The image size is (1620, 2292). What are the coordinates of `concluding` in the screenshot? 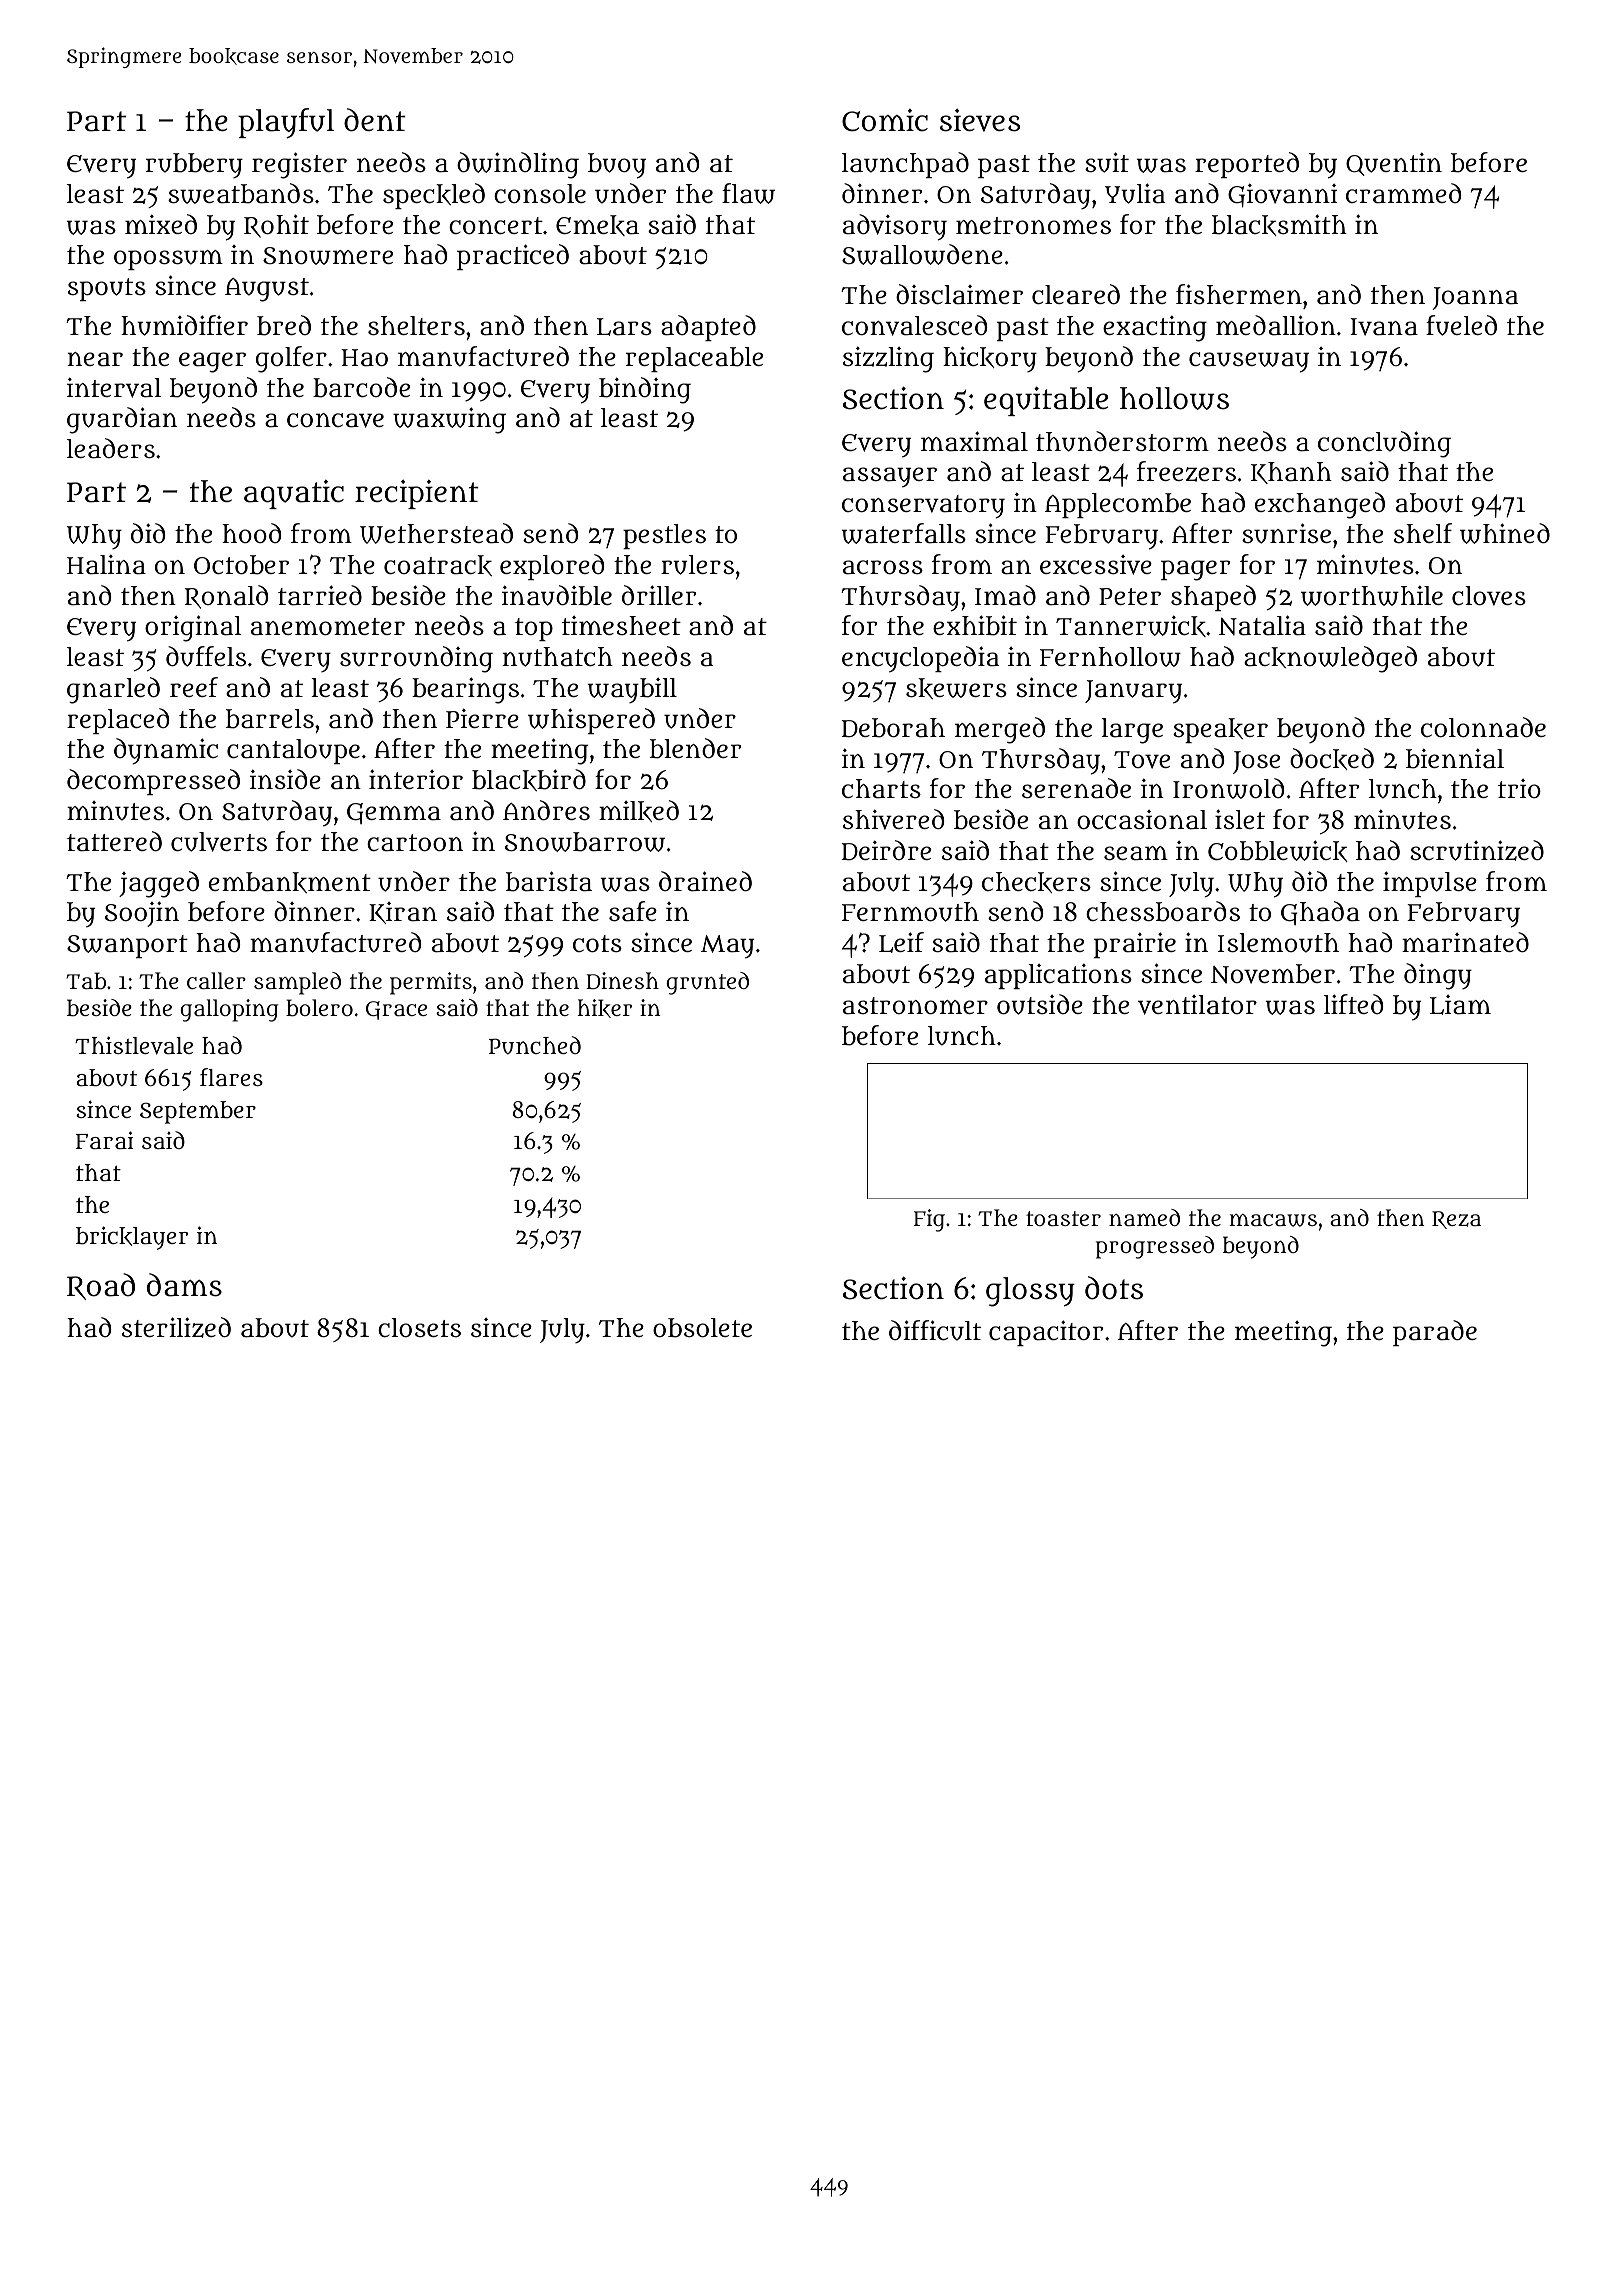 It's located at (1384, 444).
